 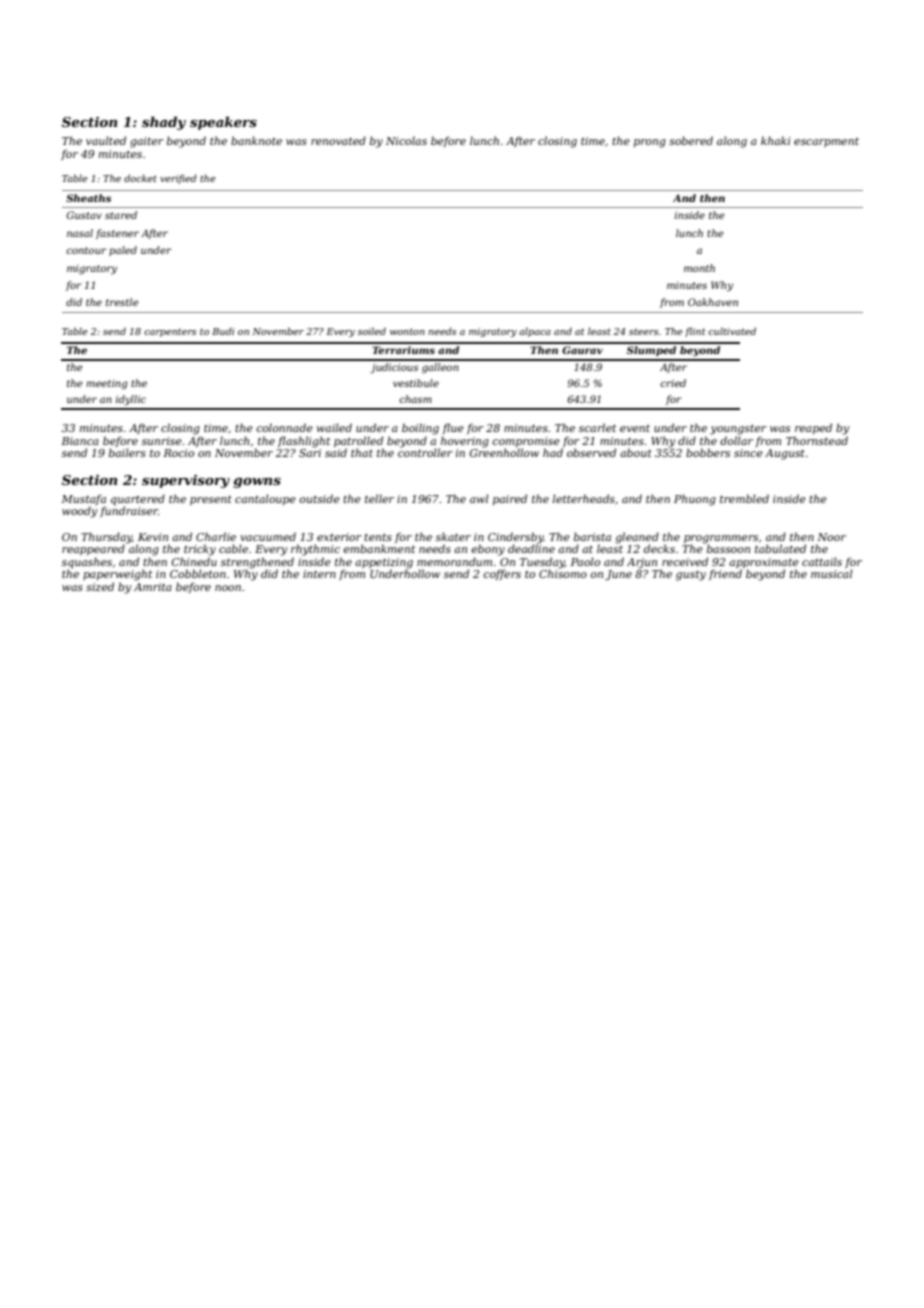 I want to click on month, so click(x=699, y=268).
